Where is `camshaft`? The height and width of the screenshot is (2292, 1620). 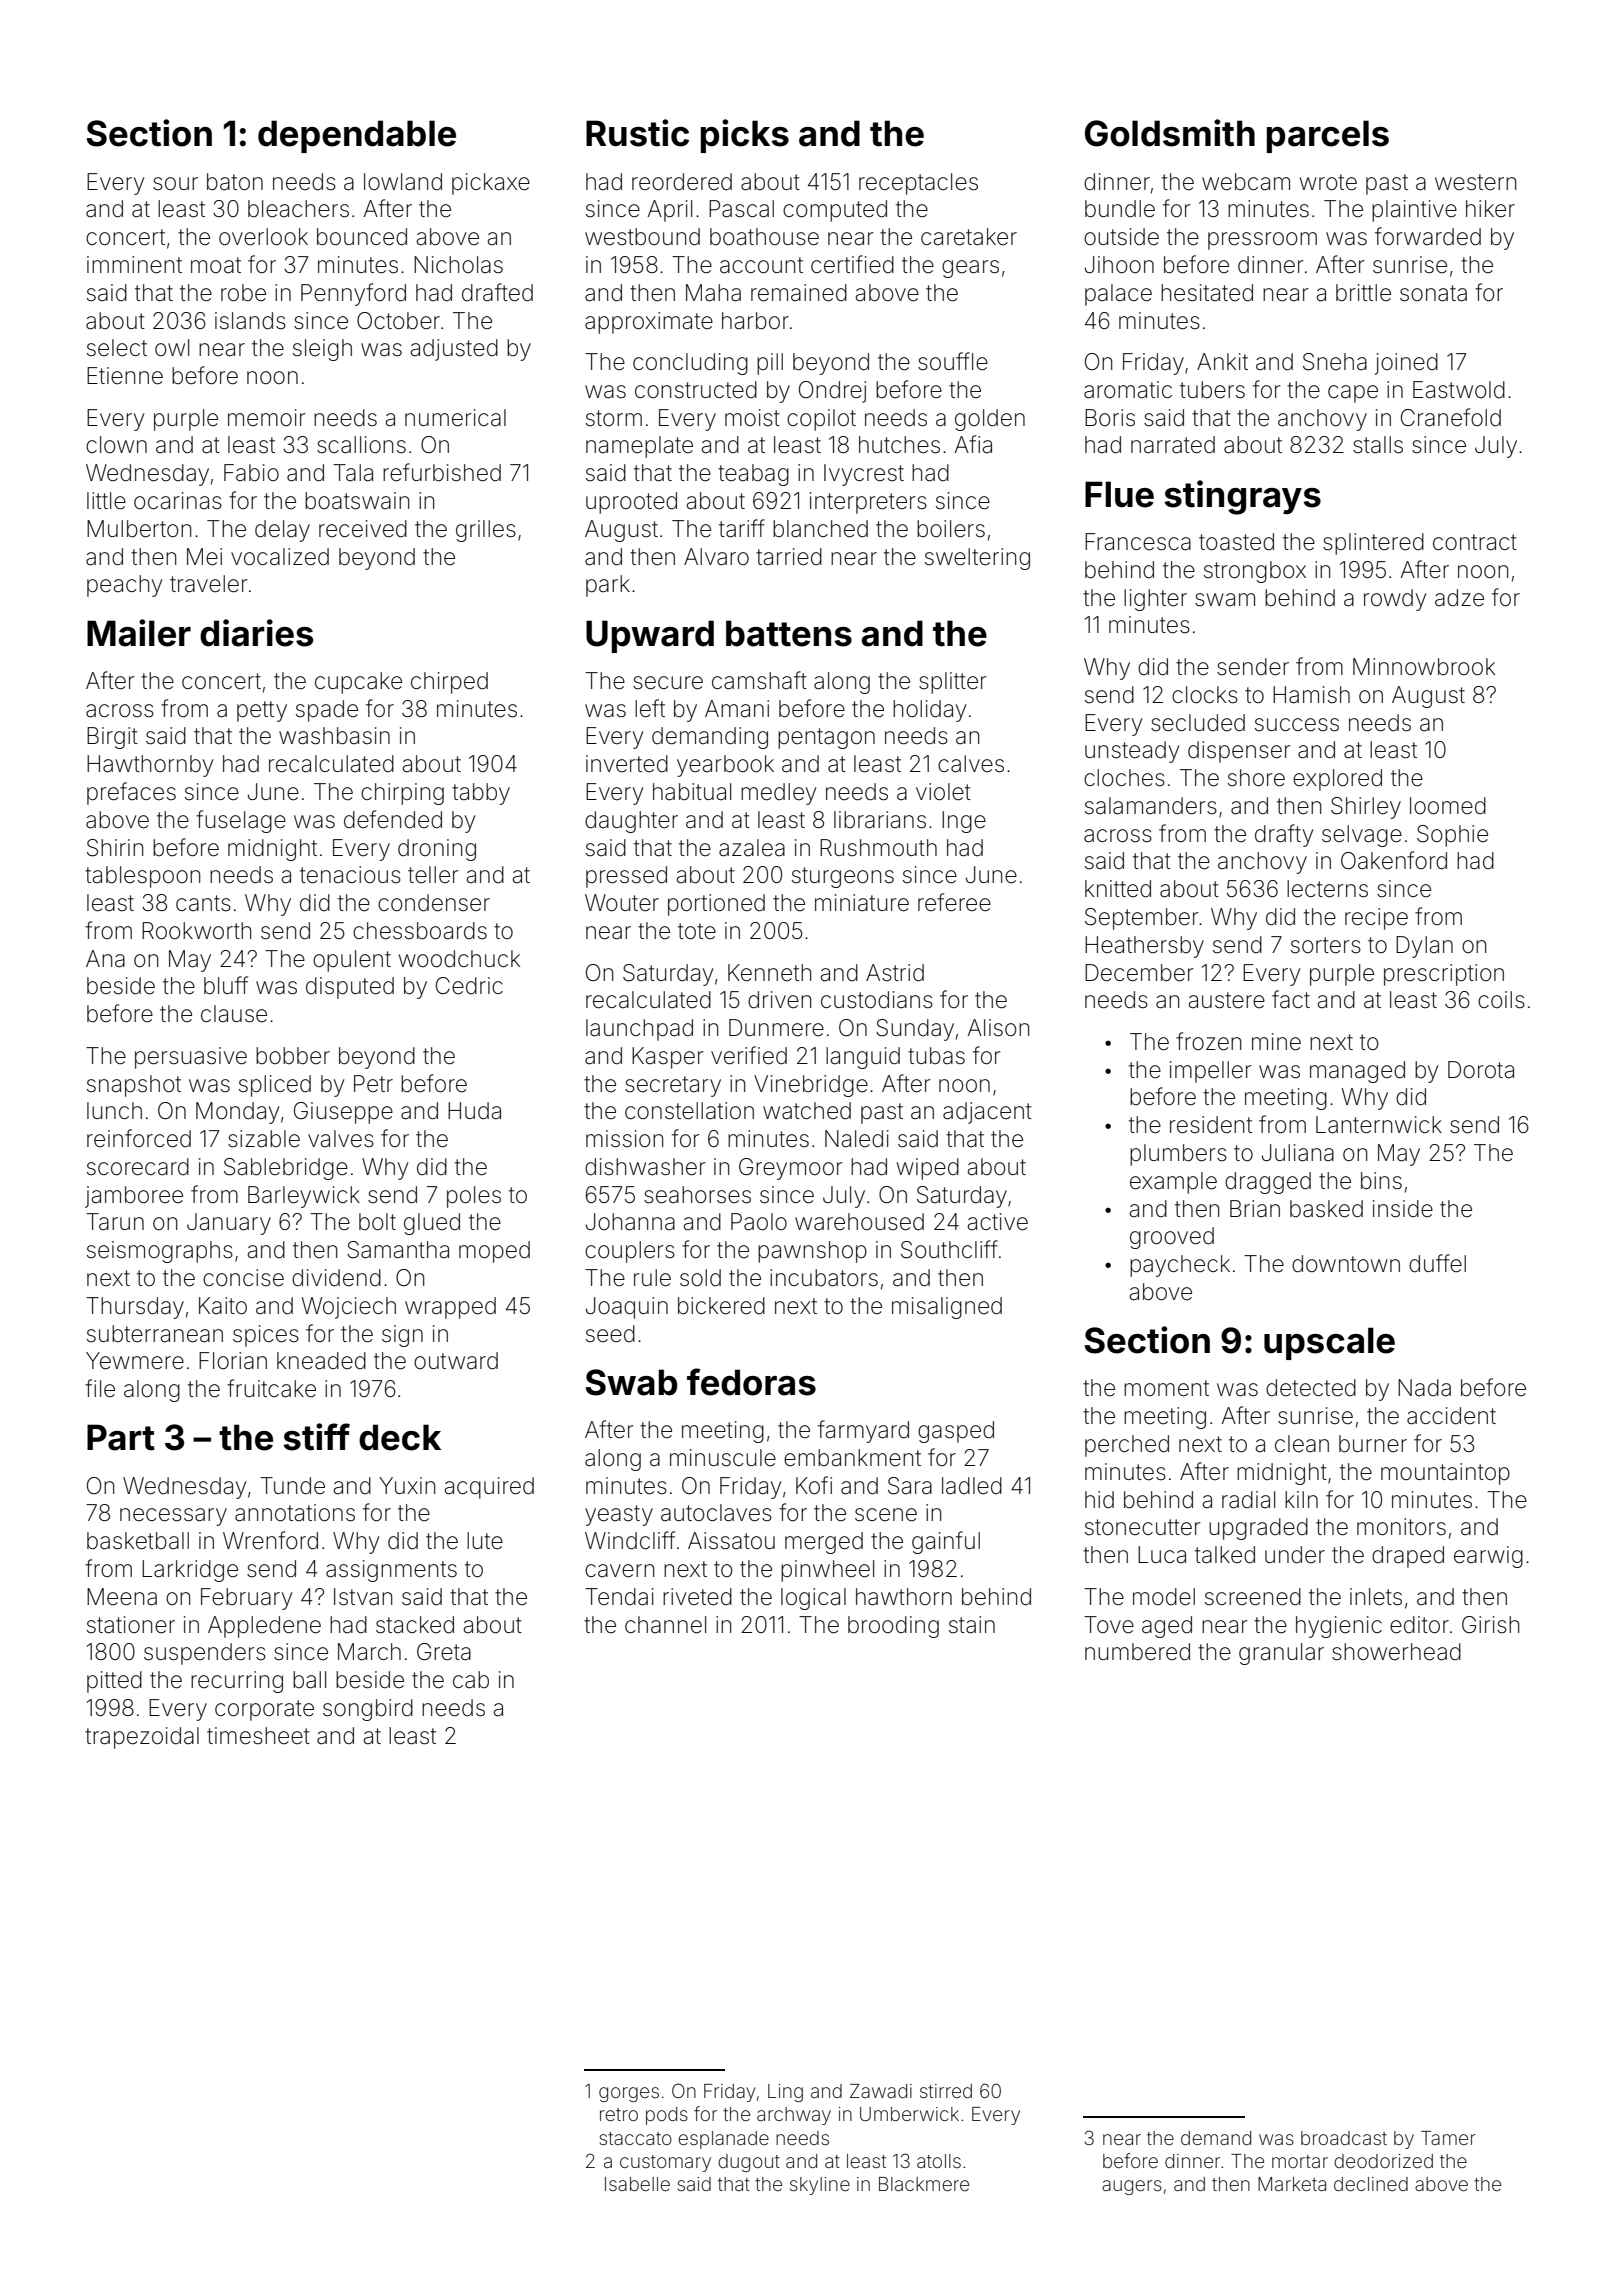
camshaft is located at coordinates (759, 680).
